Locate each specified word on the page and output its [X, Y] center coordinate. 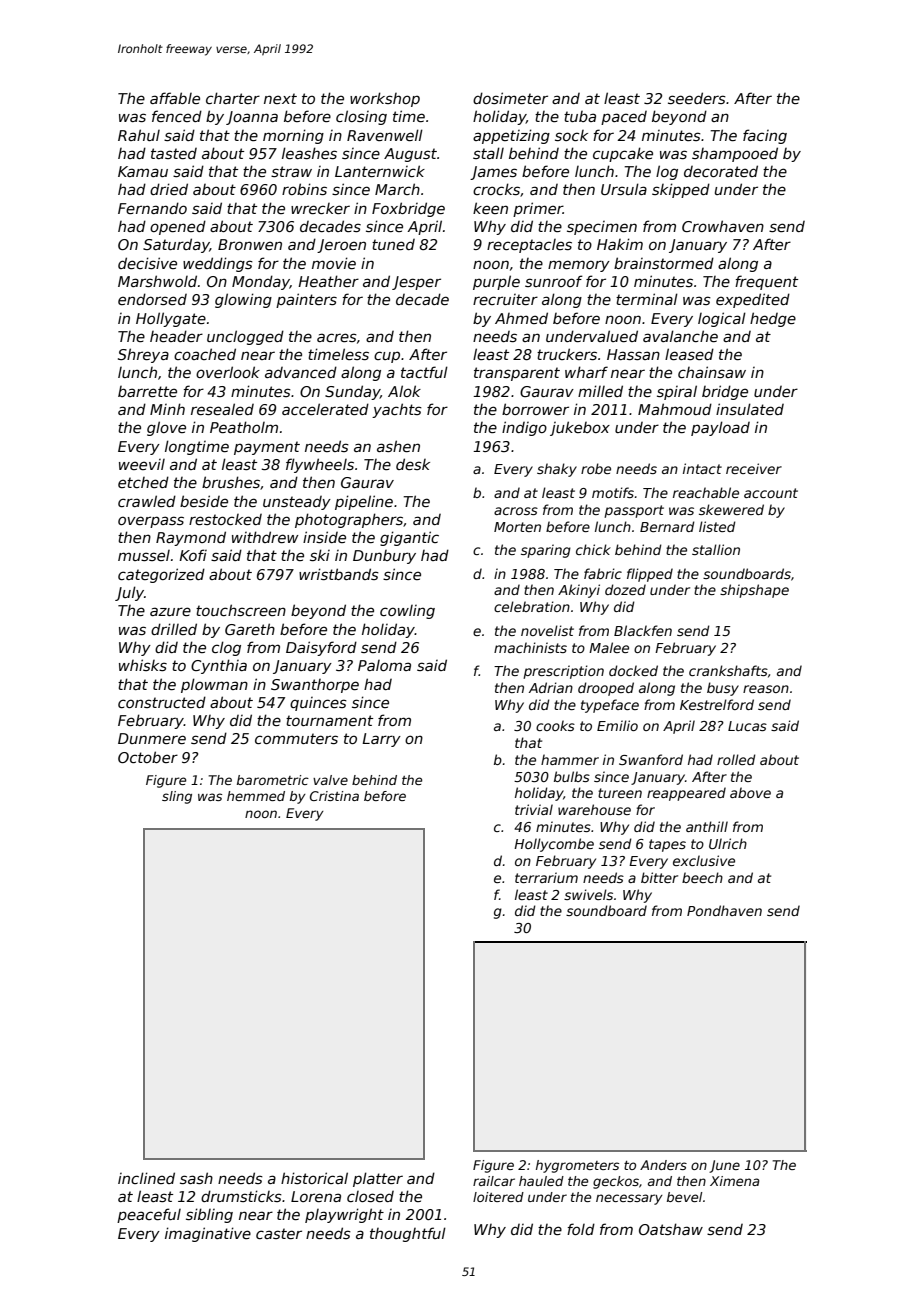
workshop [385, 99]
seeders [697, 98]
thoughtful [408, 1234]
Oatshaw [671, 1229]
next [280, 98]
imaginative [208, 1234]
